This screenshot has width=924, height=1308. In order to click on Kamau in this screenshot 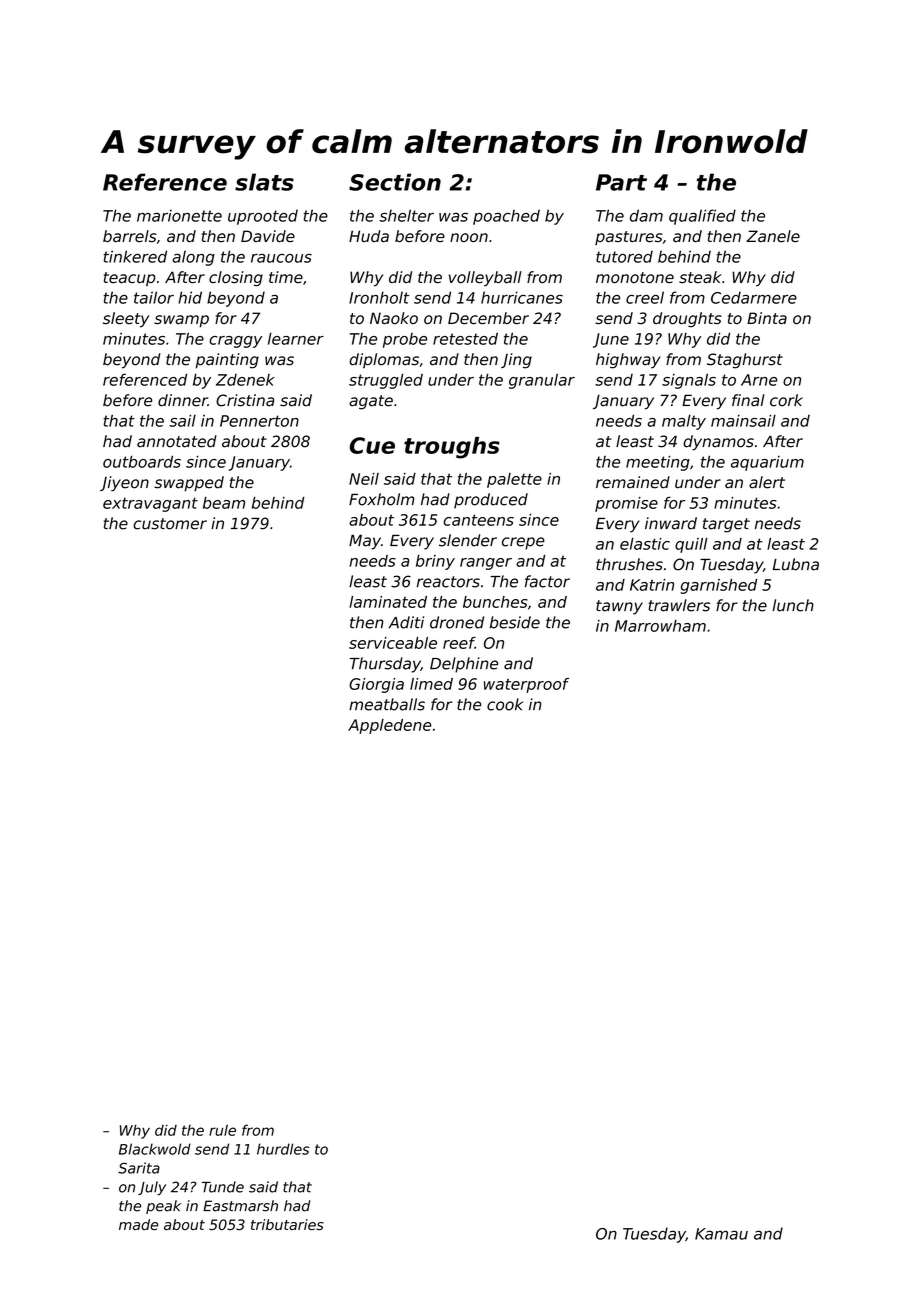, I will do `click(721, 1234)`.
